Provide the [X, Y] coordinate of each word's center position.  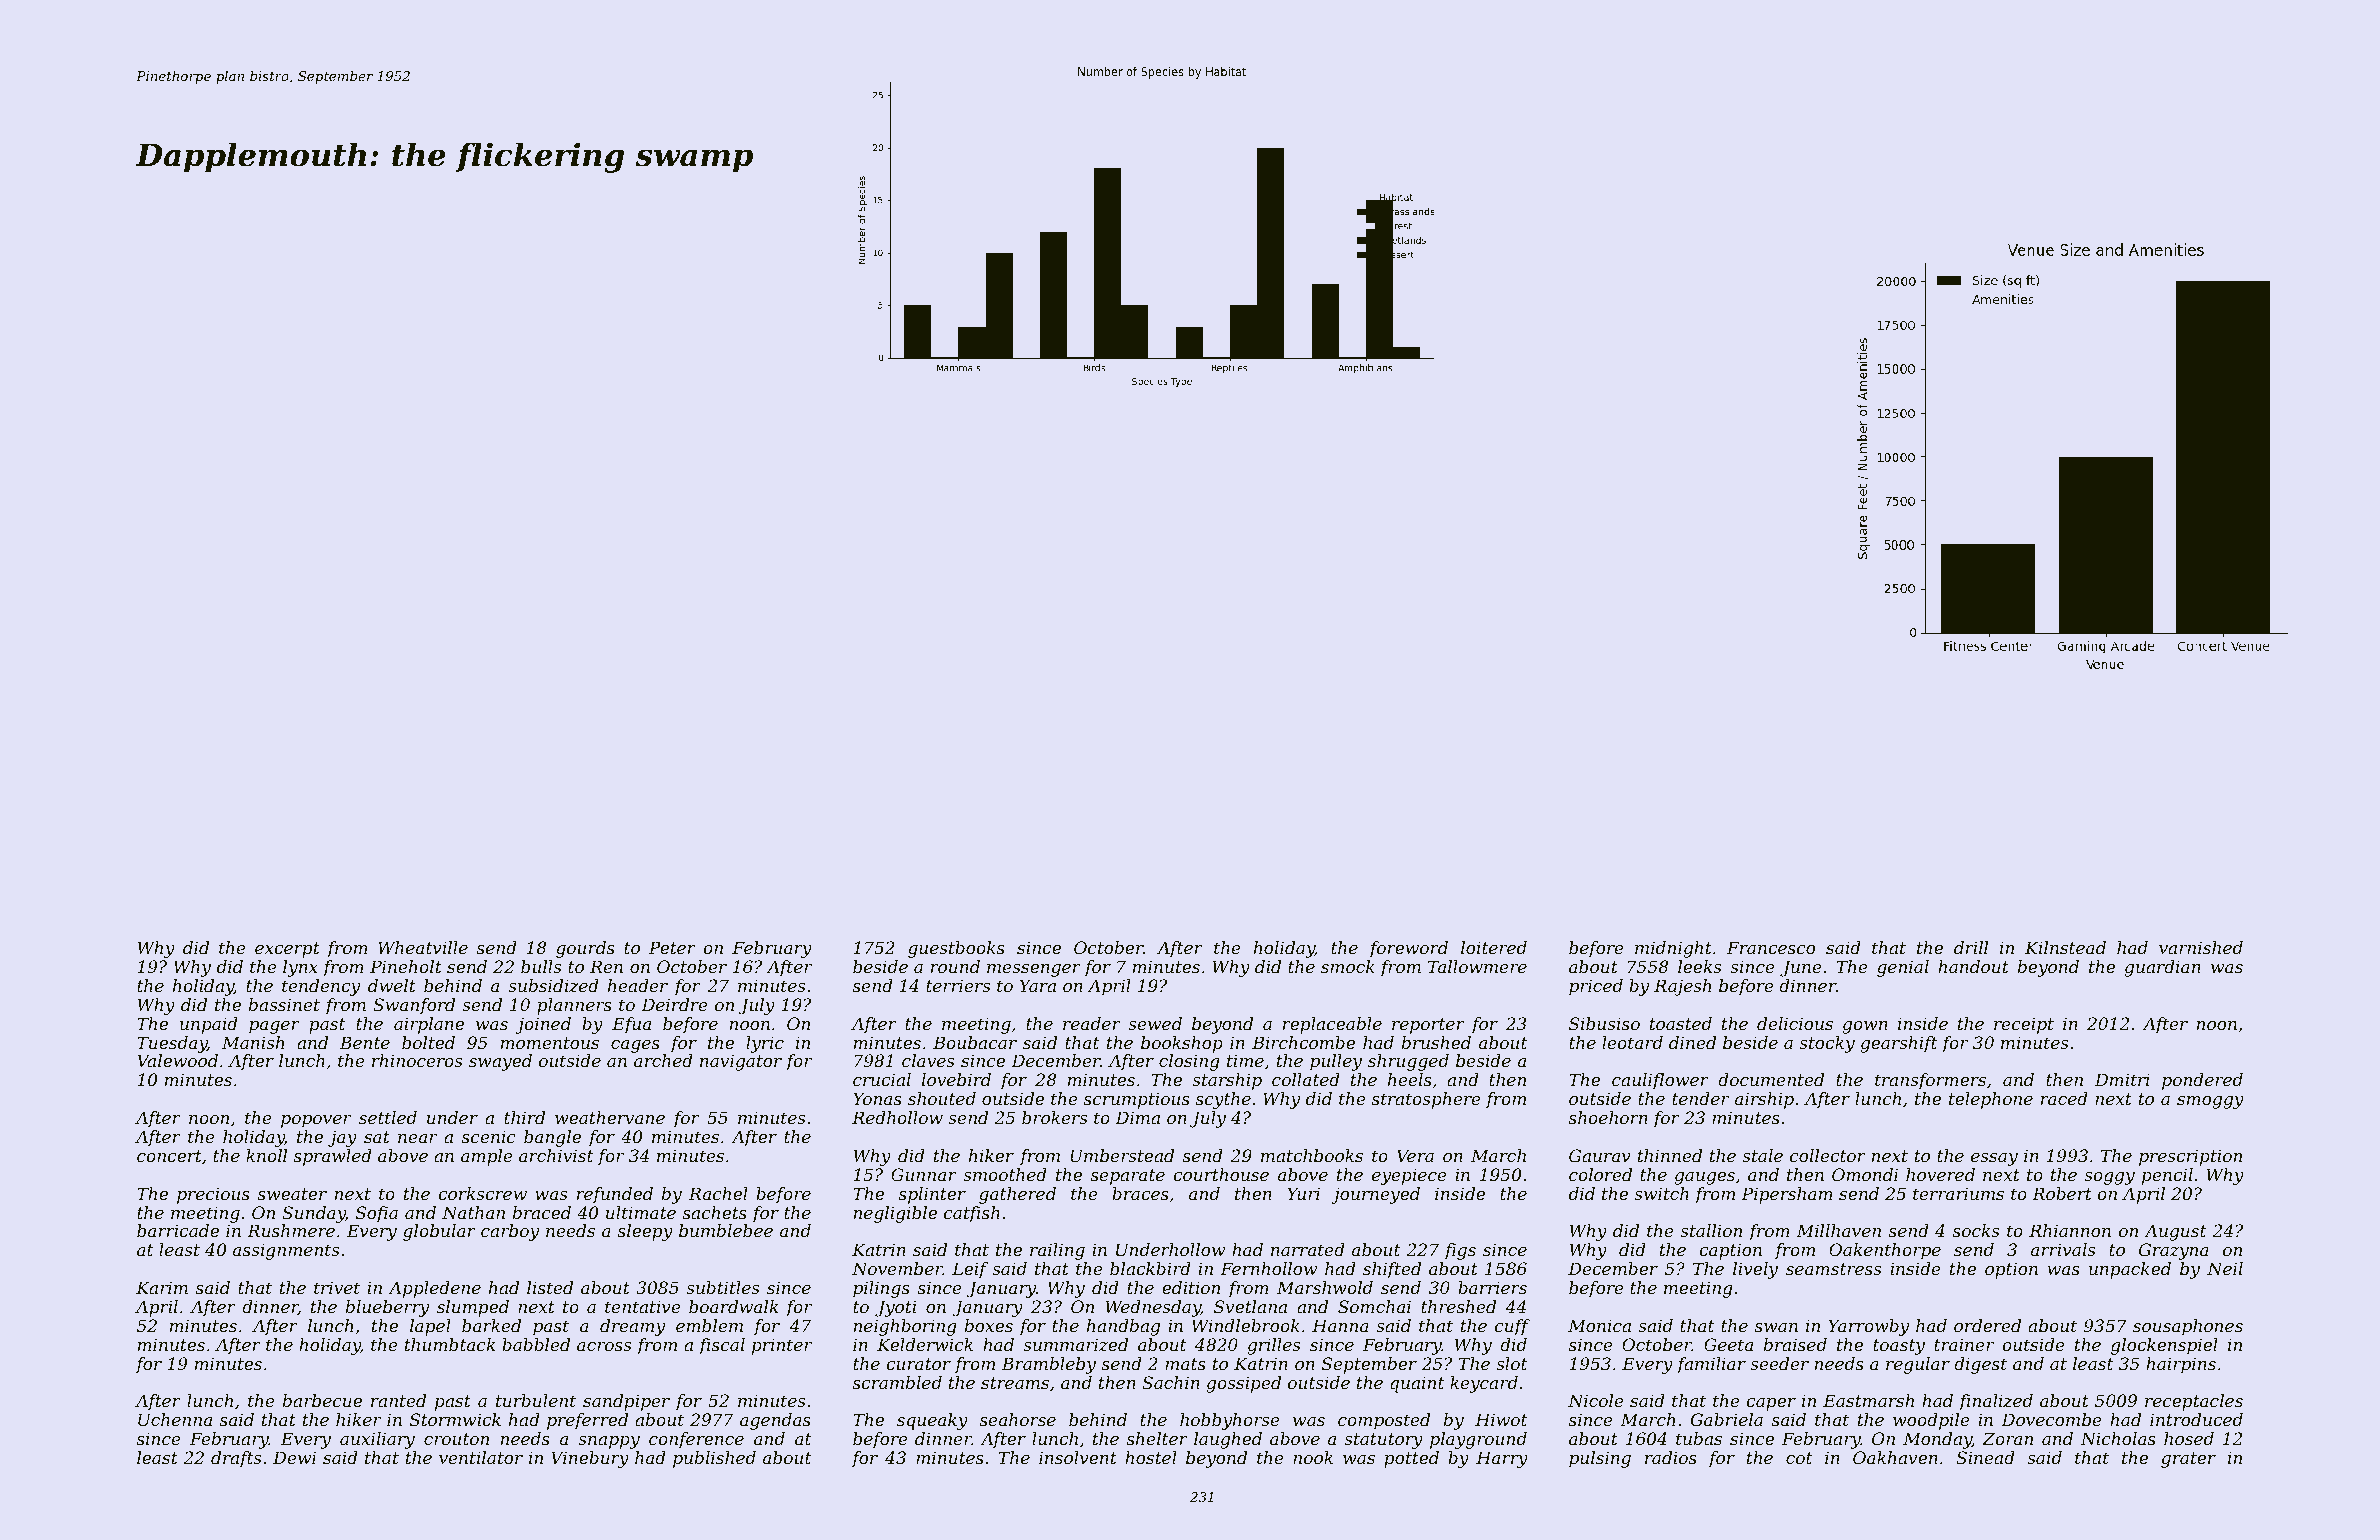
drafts [236, 1459]
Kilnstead [2065, 947]
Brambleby [1049, 1365]
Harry [1502, 1459]
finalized [1996, 1402]
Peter [672, 947]
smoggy [2210, 1102]
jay [342, 1138]
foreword [1408, 949]
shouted [942, 1098]
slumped [473, 1308]
